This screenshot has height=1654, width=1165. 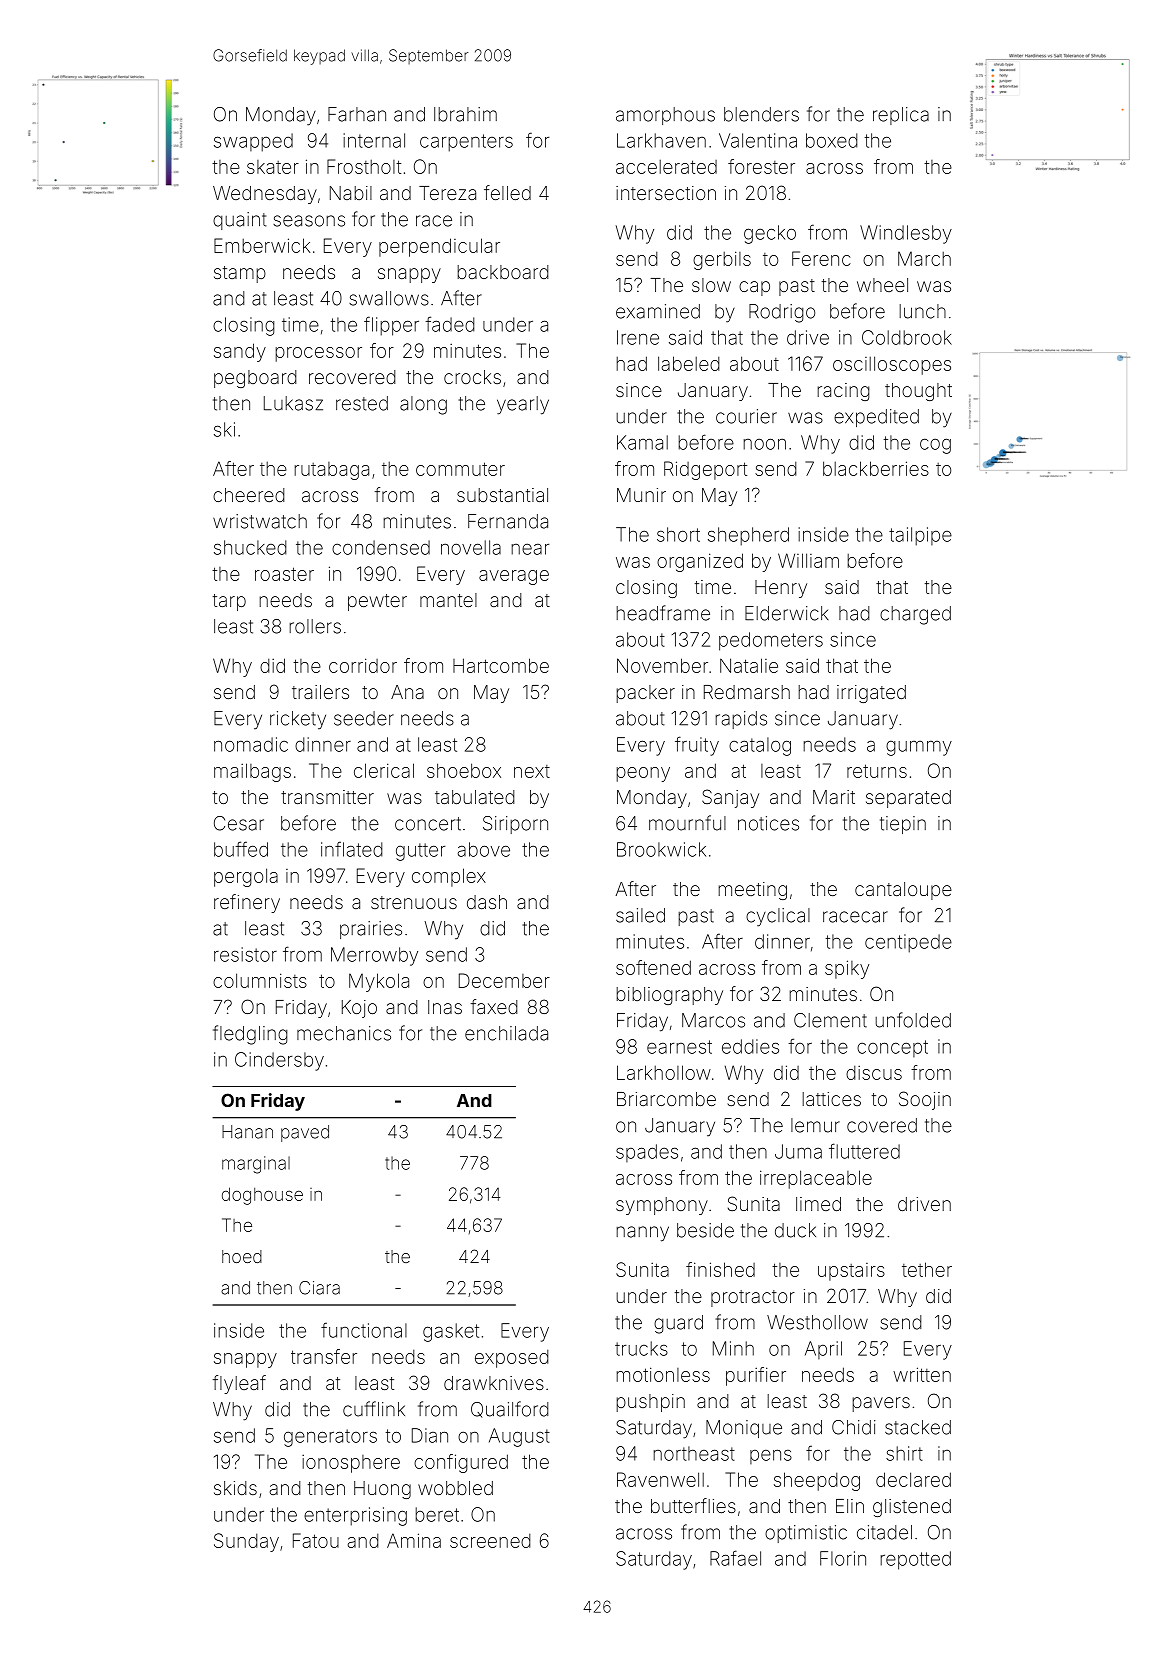 I want to click on swapped, so click(x=253, y=142).
